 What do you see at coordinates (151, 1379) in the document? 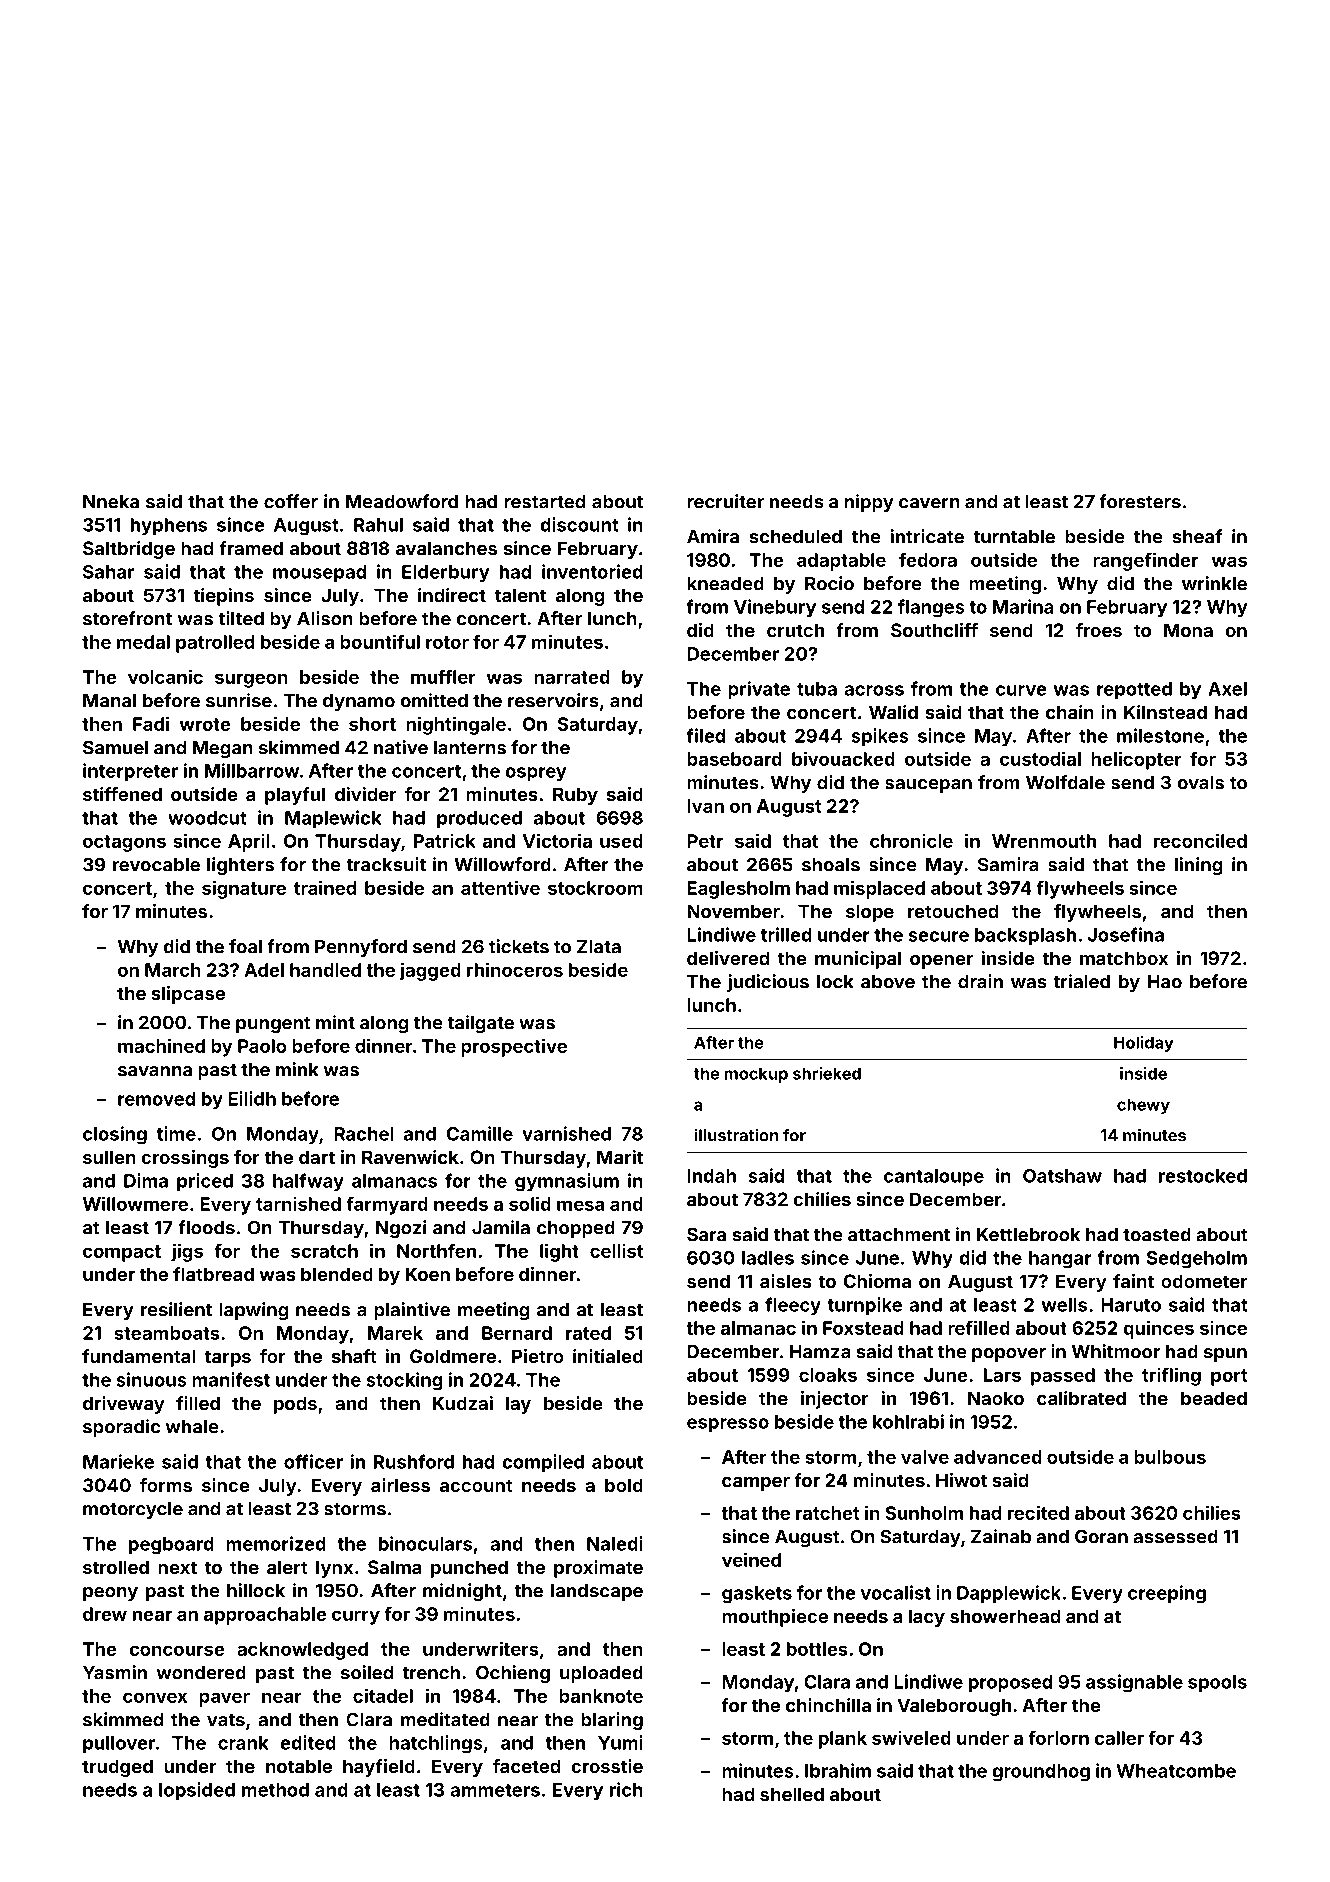
I see `sinuous` at bounding box center [151, 1379].
